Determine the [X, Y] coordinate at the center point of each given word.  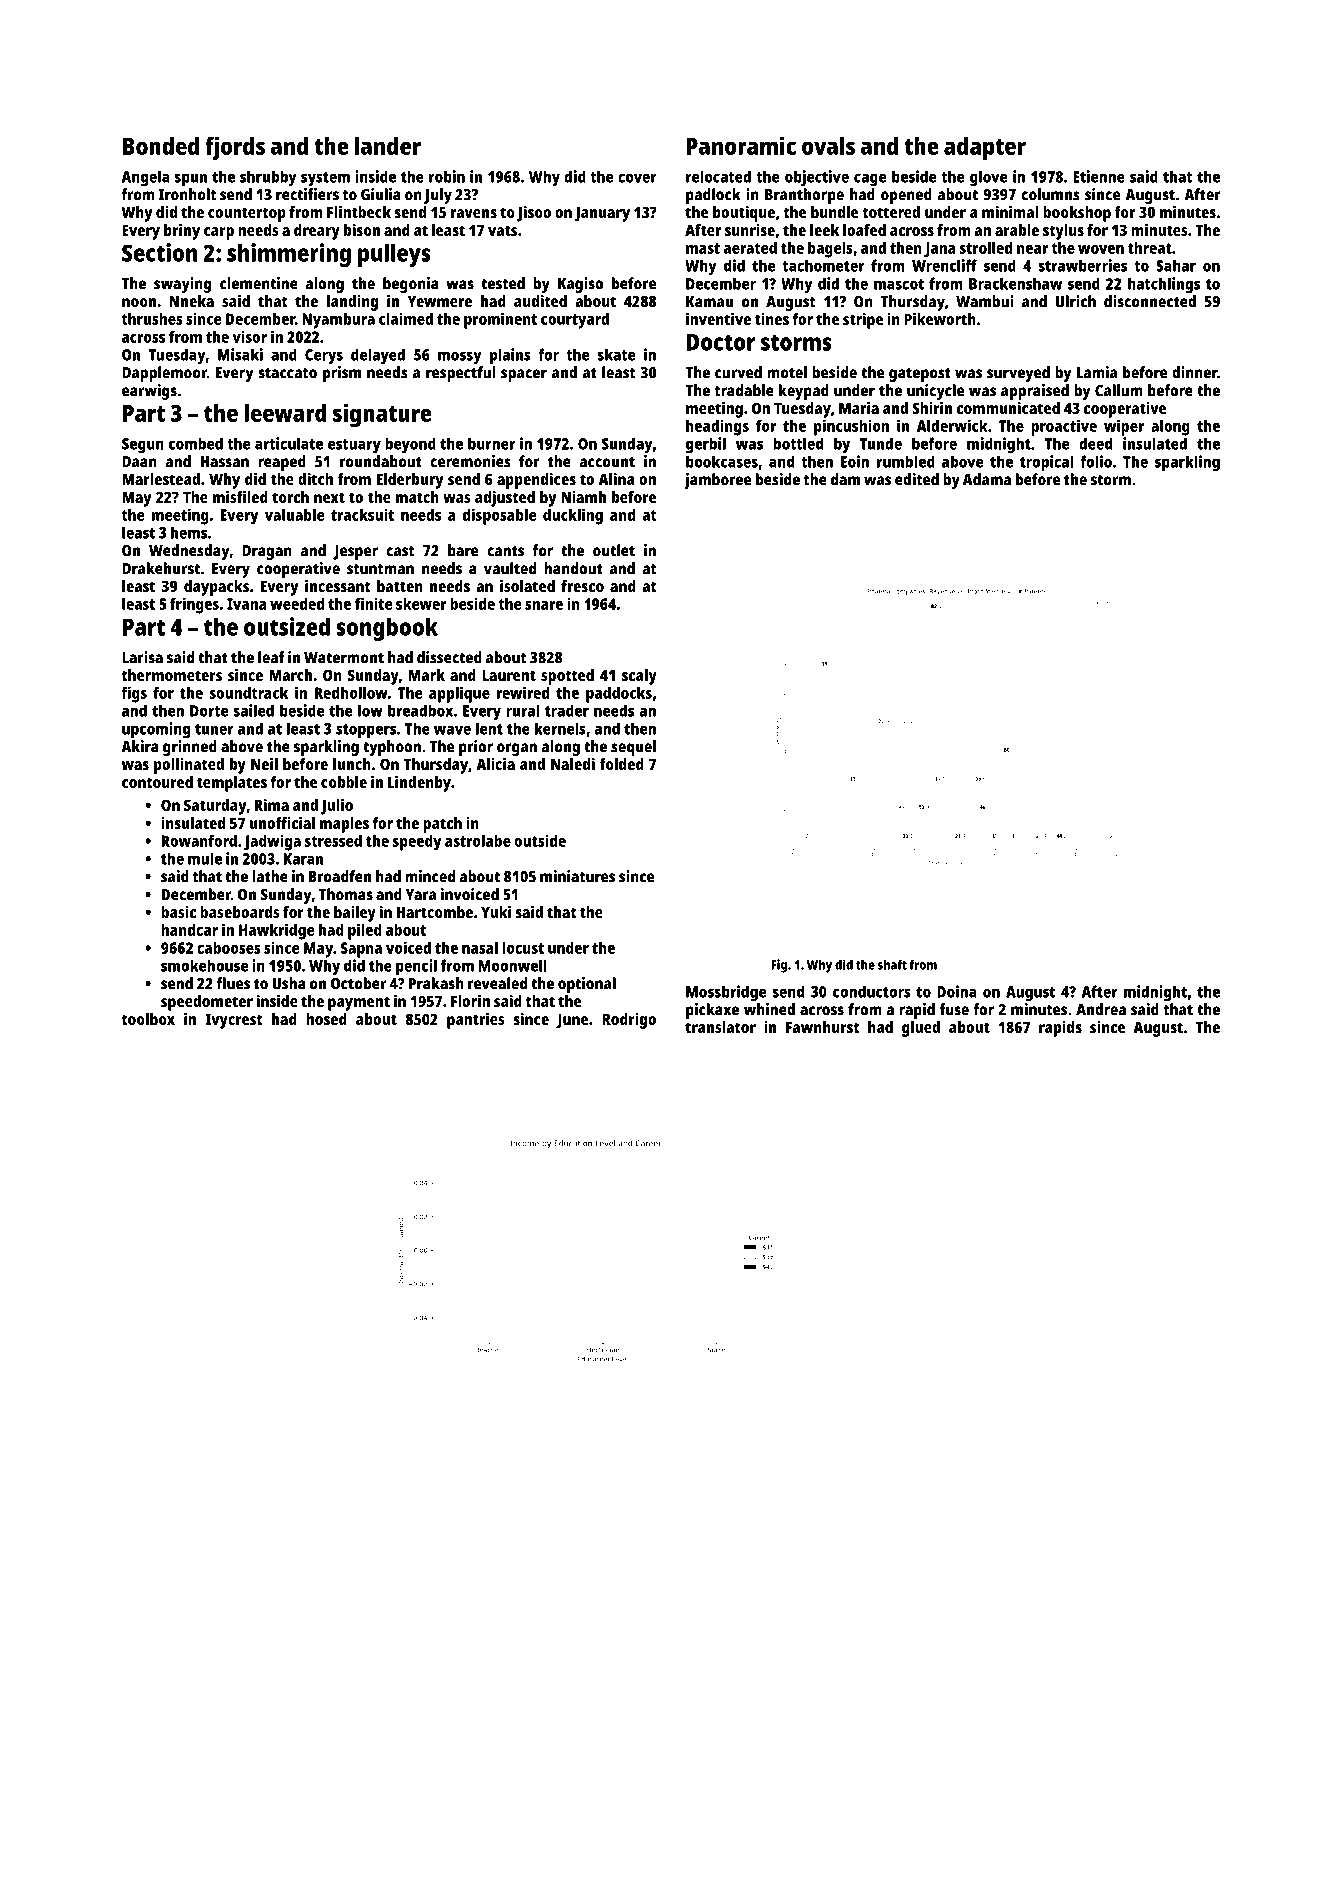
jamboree [717, 481]
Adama [987, 479]
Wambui [985, 301]
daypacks [216, 588]
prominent [500, 320]
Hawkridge [277, 931]
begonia [411, 285]
